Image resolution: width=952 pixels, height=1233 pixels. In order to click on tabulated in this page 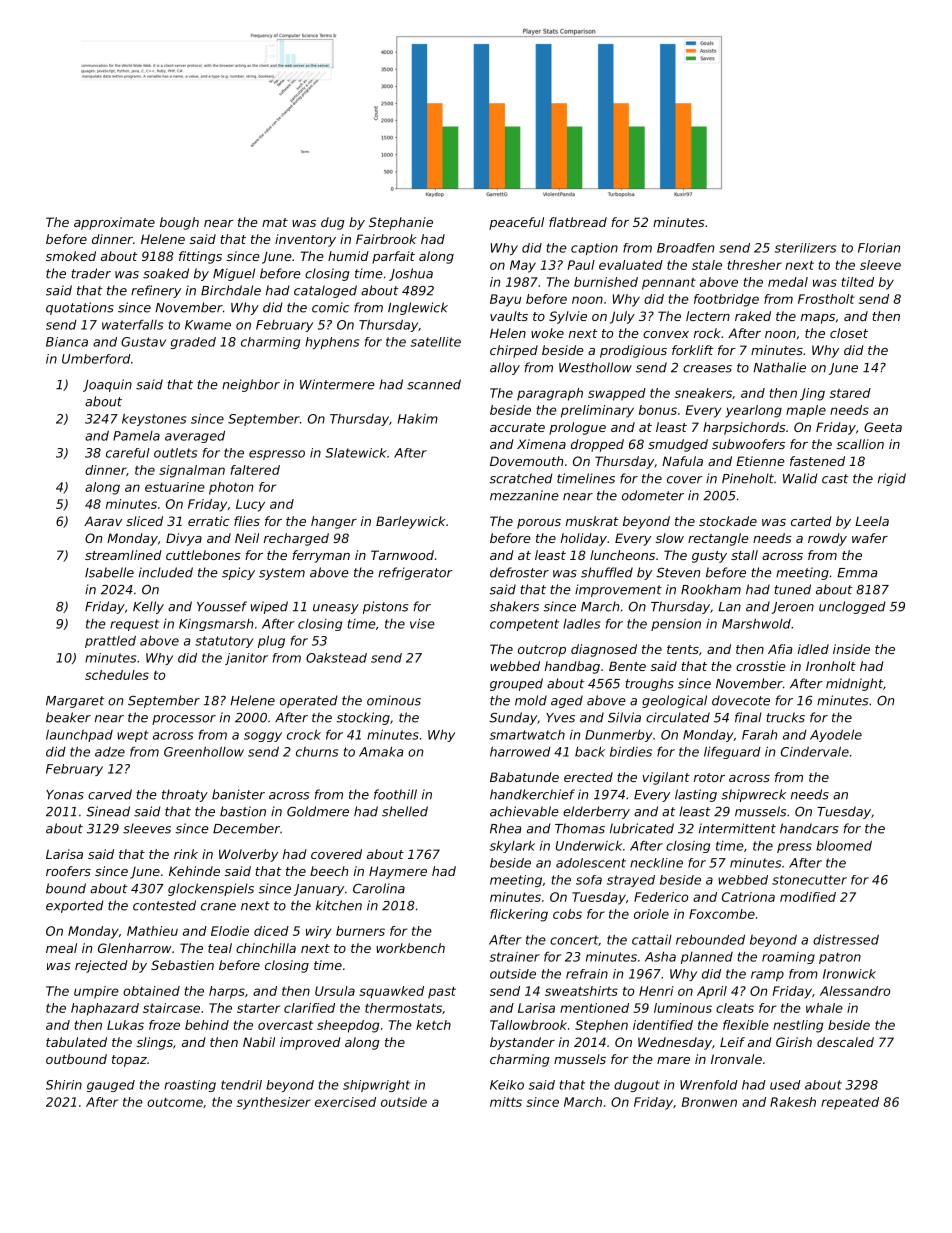, I will do `click(76, 1042)`.
